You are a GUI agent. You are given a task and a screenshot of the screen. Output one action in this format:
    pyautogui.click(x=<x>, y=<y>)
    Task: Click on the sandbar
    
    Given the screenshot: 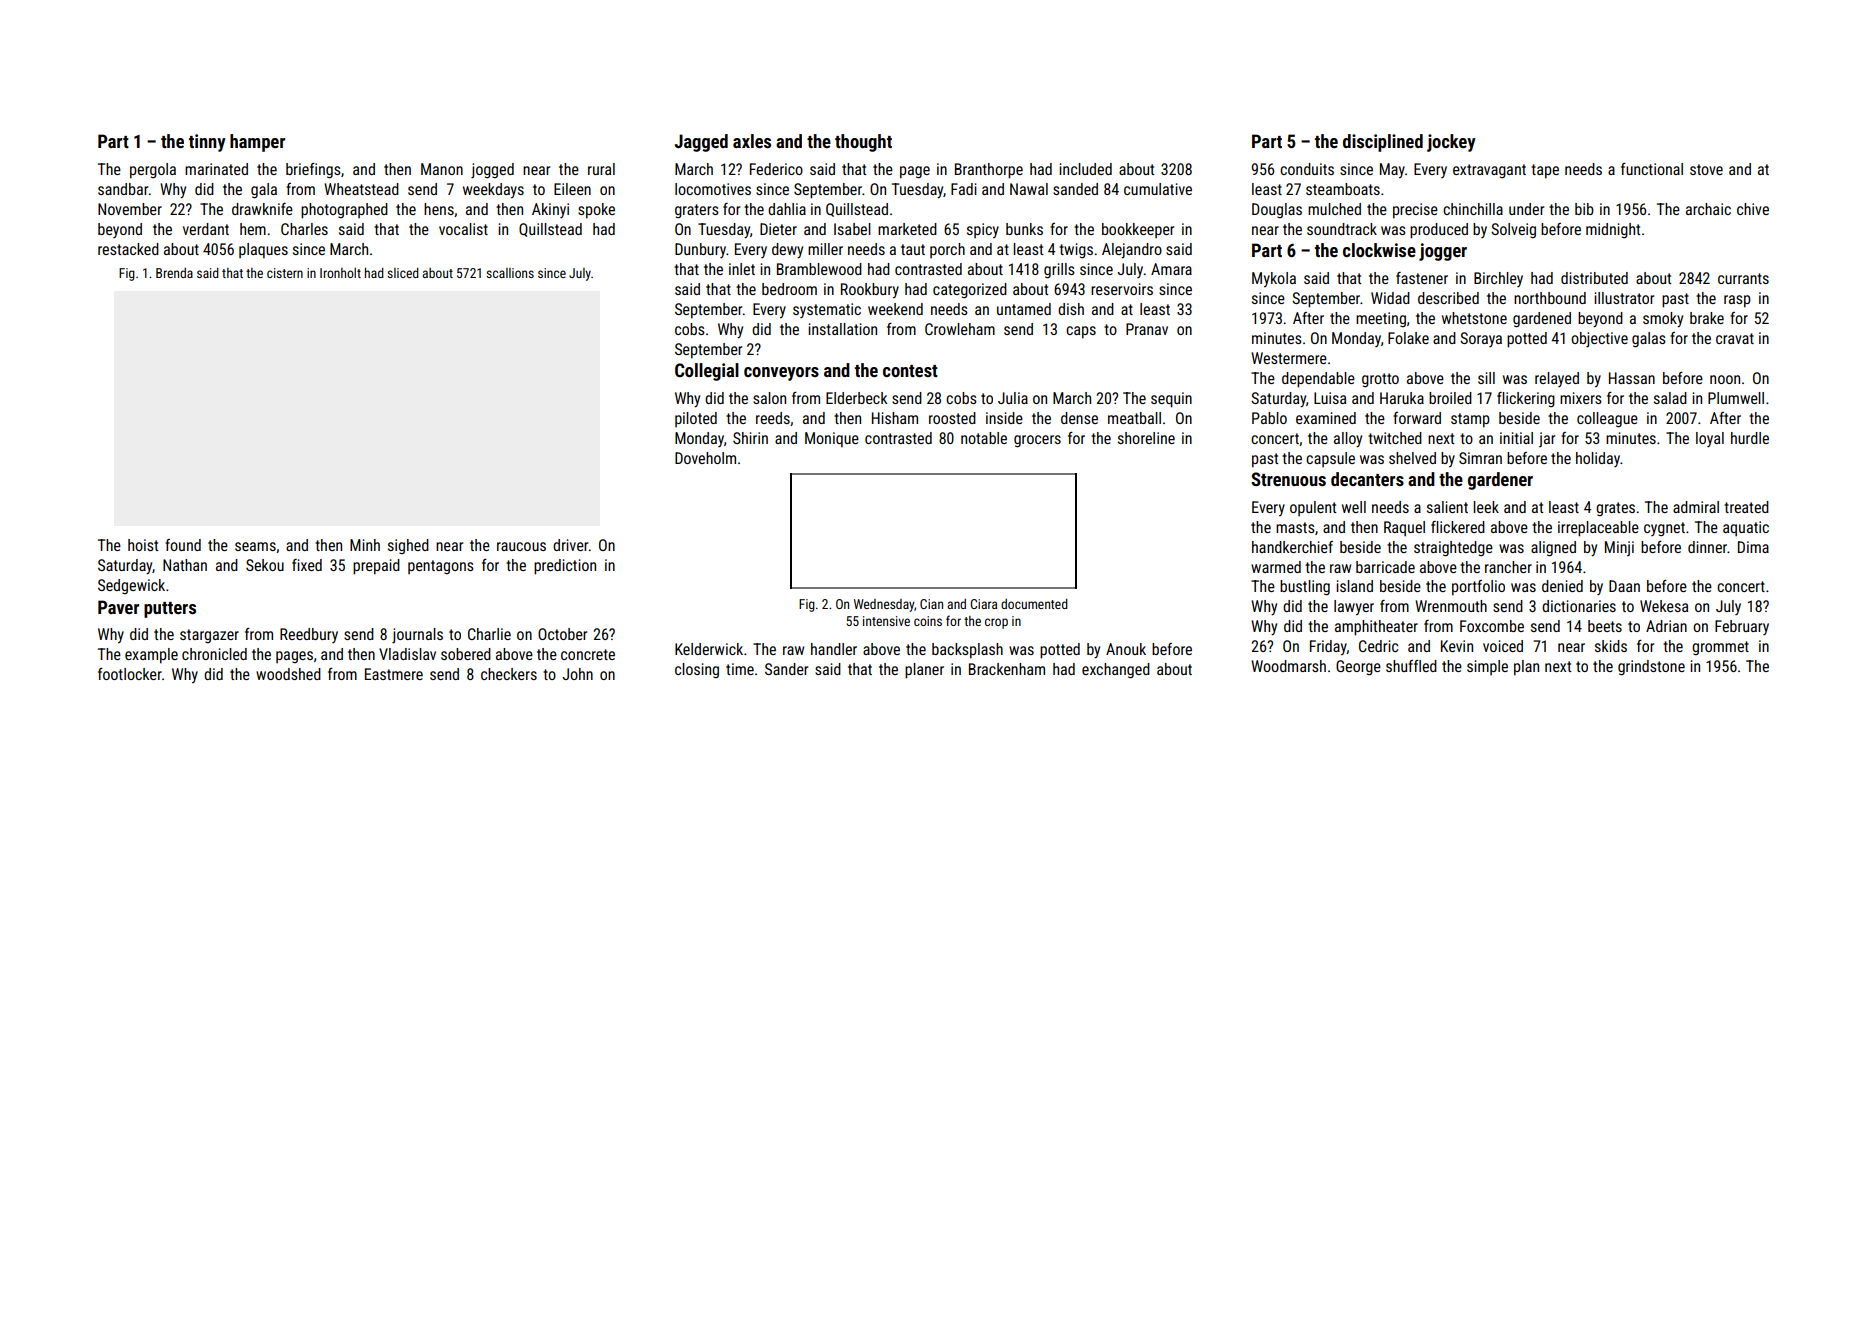 What is the action you would take?
    pyautogui.click(x=123, y=189)
